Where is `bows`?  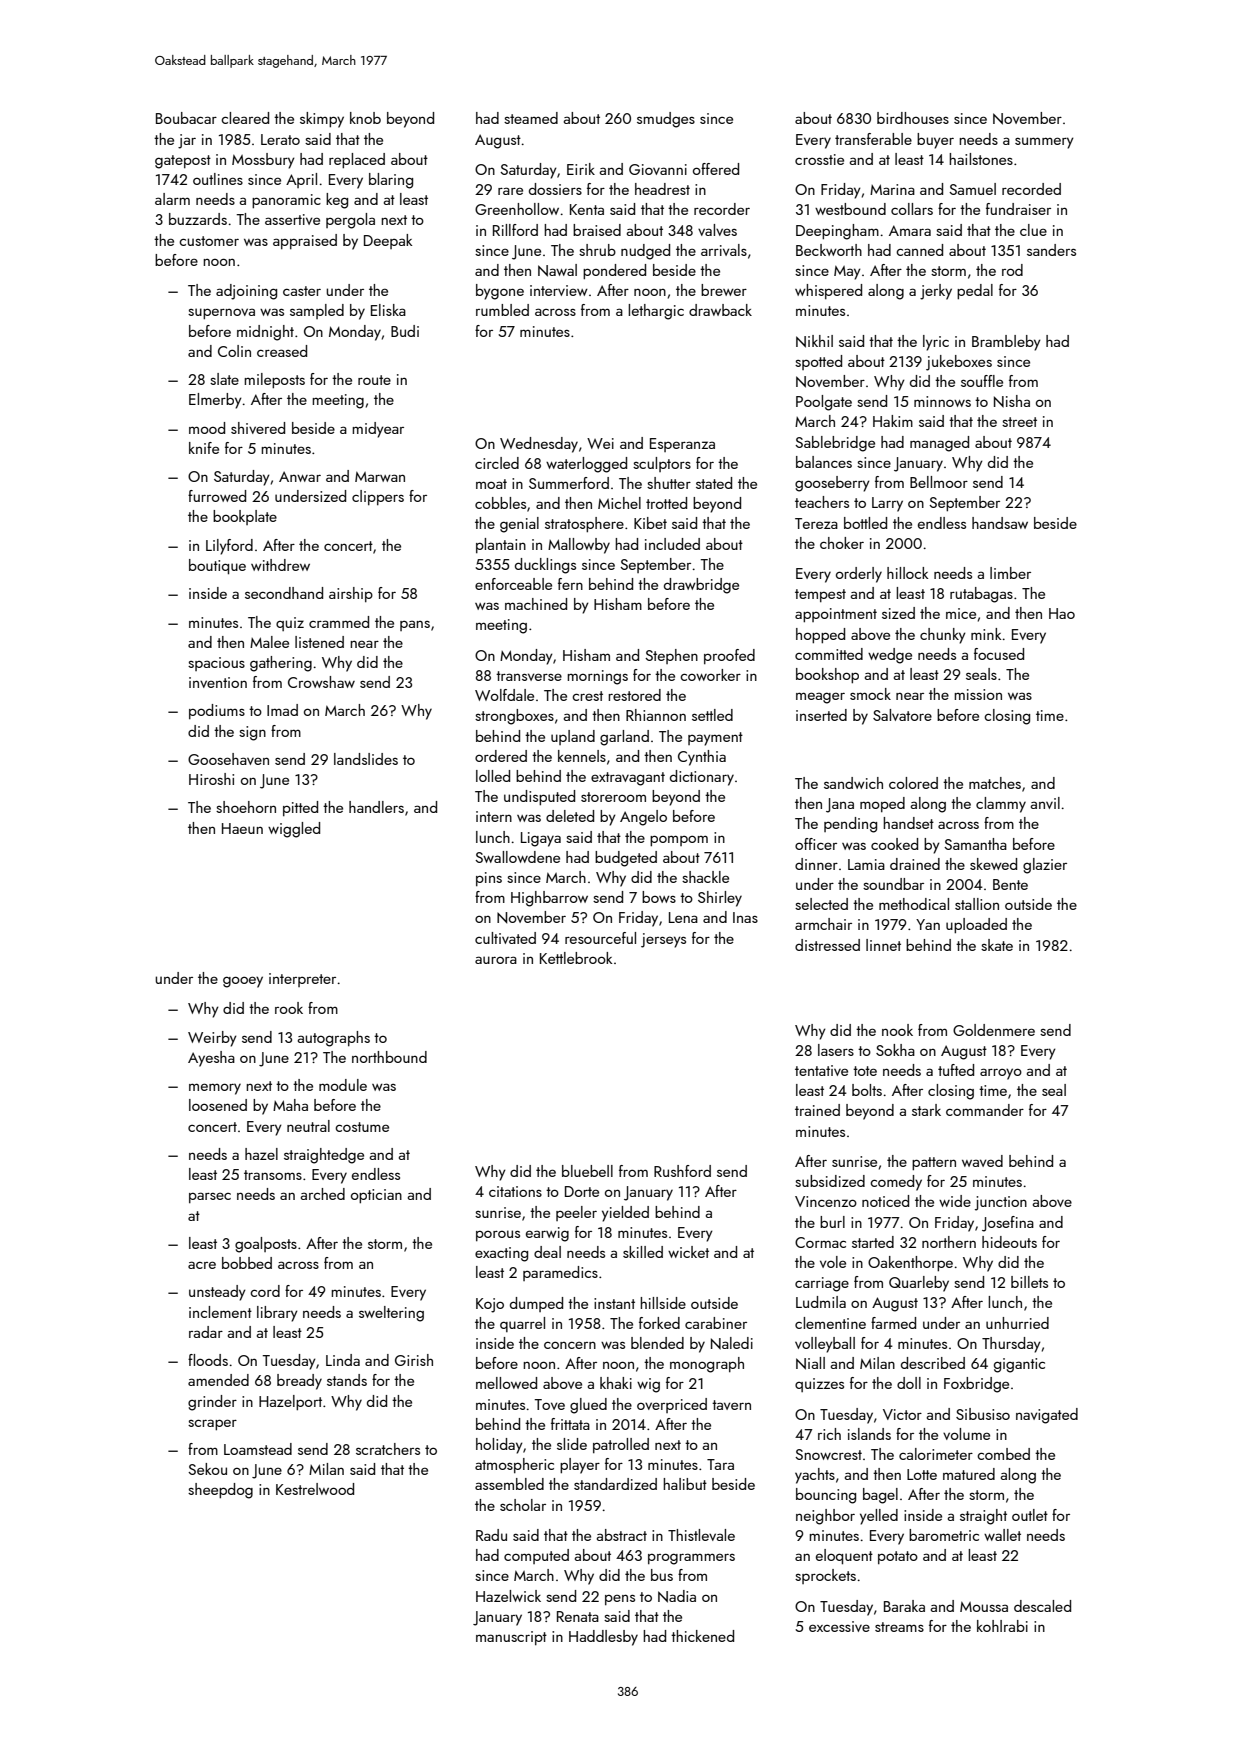 bows is located at coordinates (659, 897).
